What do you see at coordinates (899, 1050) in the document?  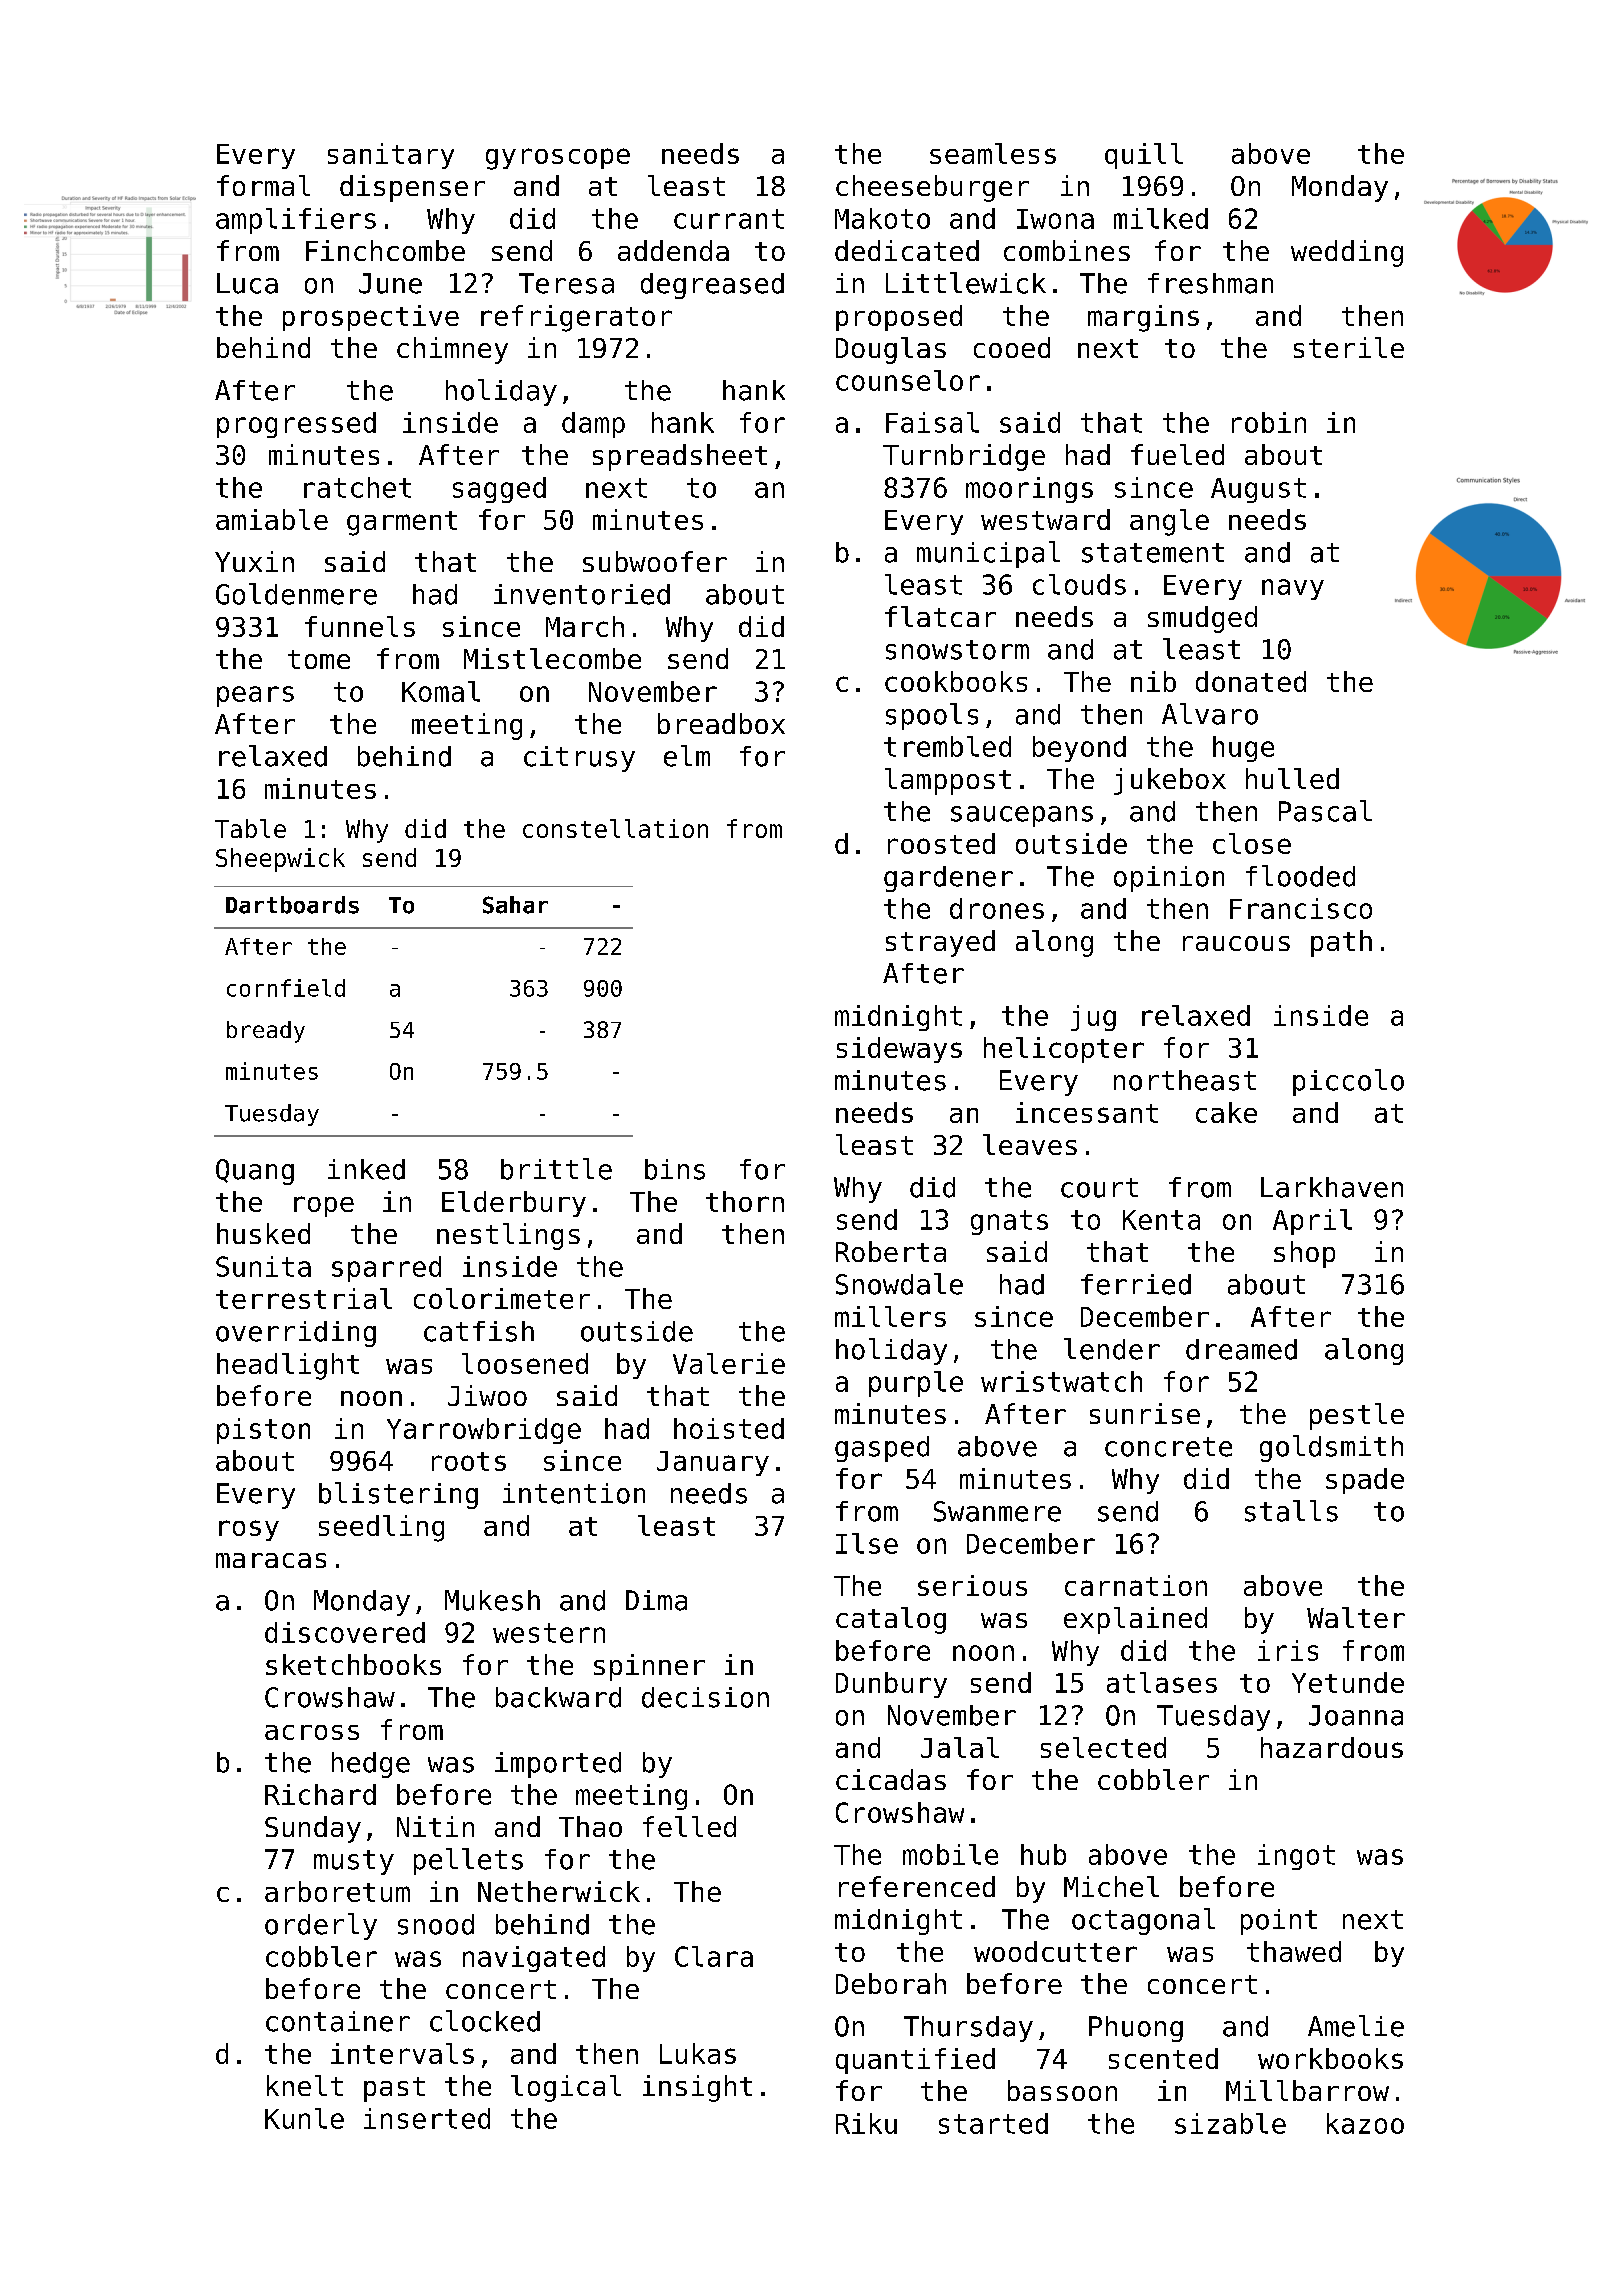 I see `sideways` at bounding box center [899, 1050].
